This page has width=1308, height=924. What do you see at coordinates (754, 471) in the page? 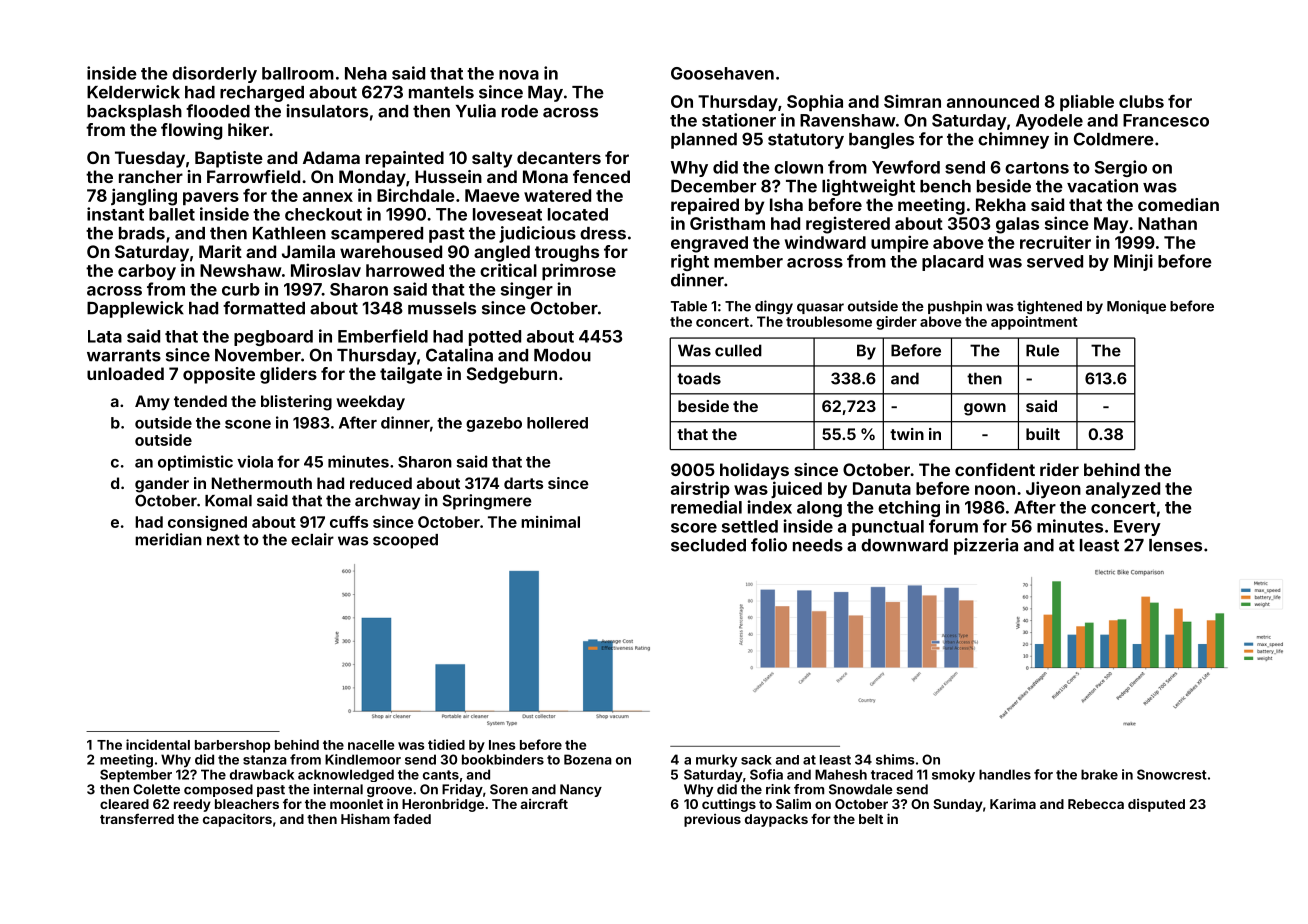
I see `holidays` at bounding box center [754, 471].
